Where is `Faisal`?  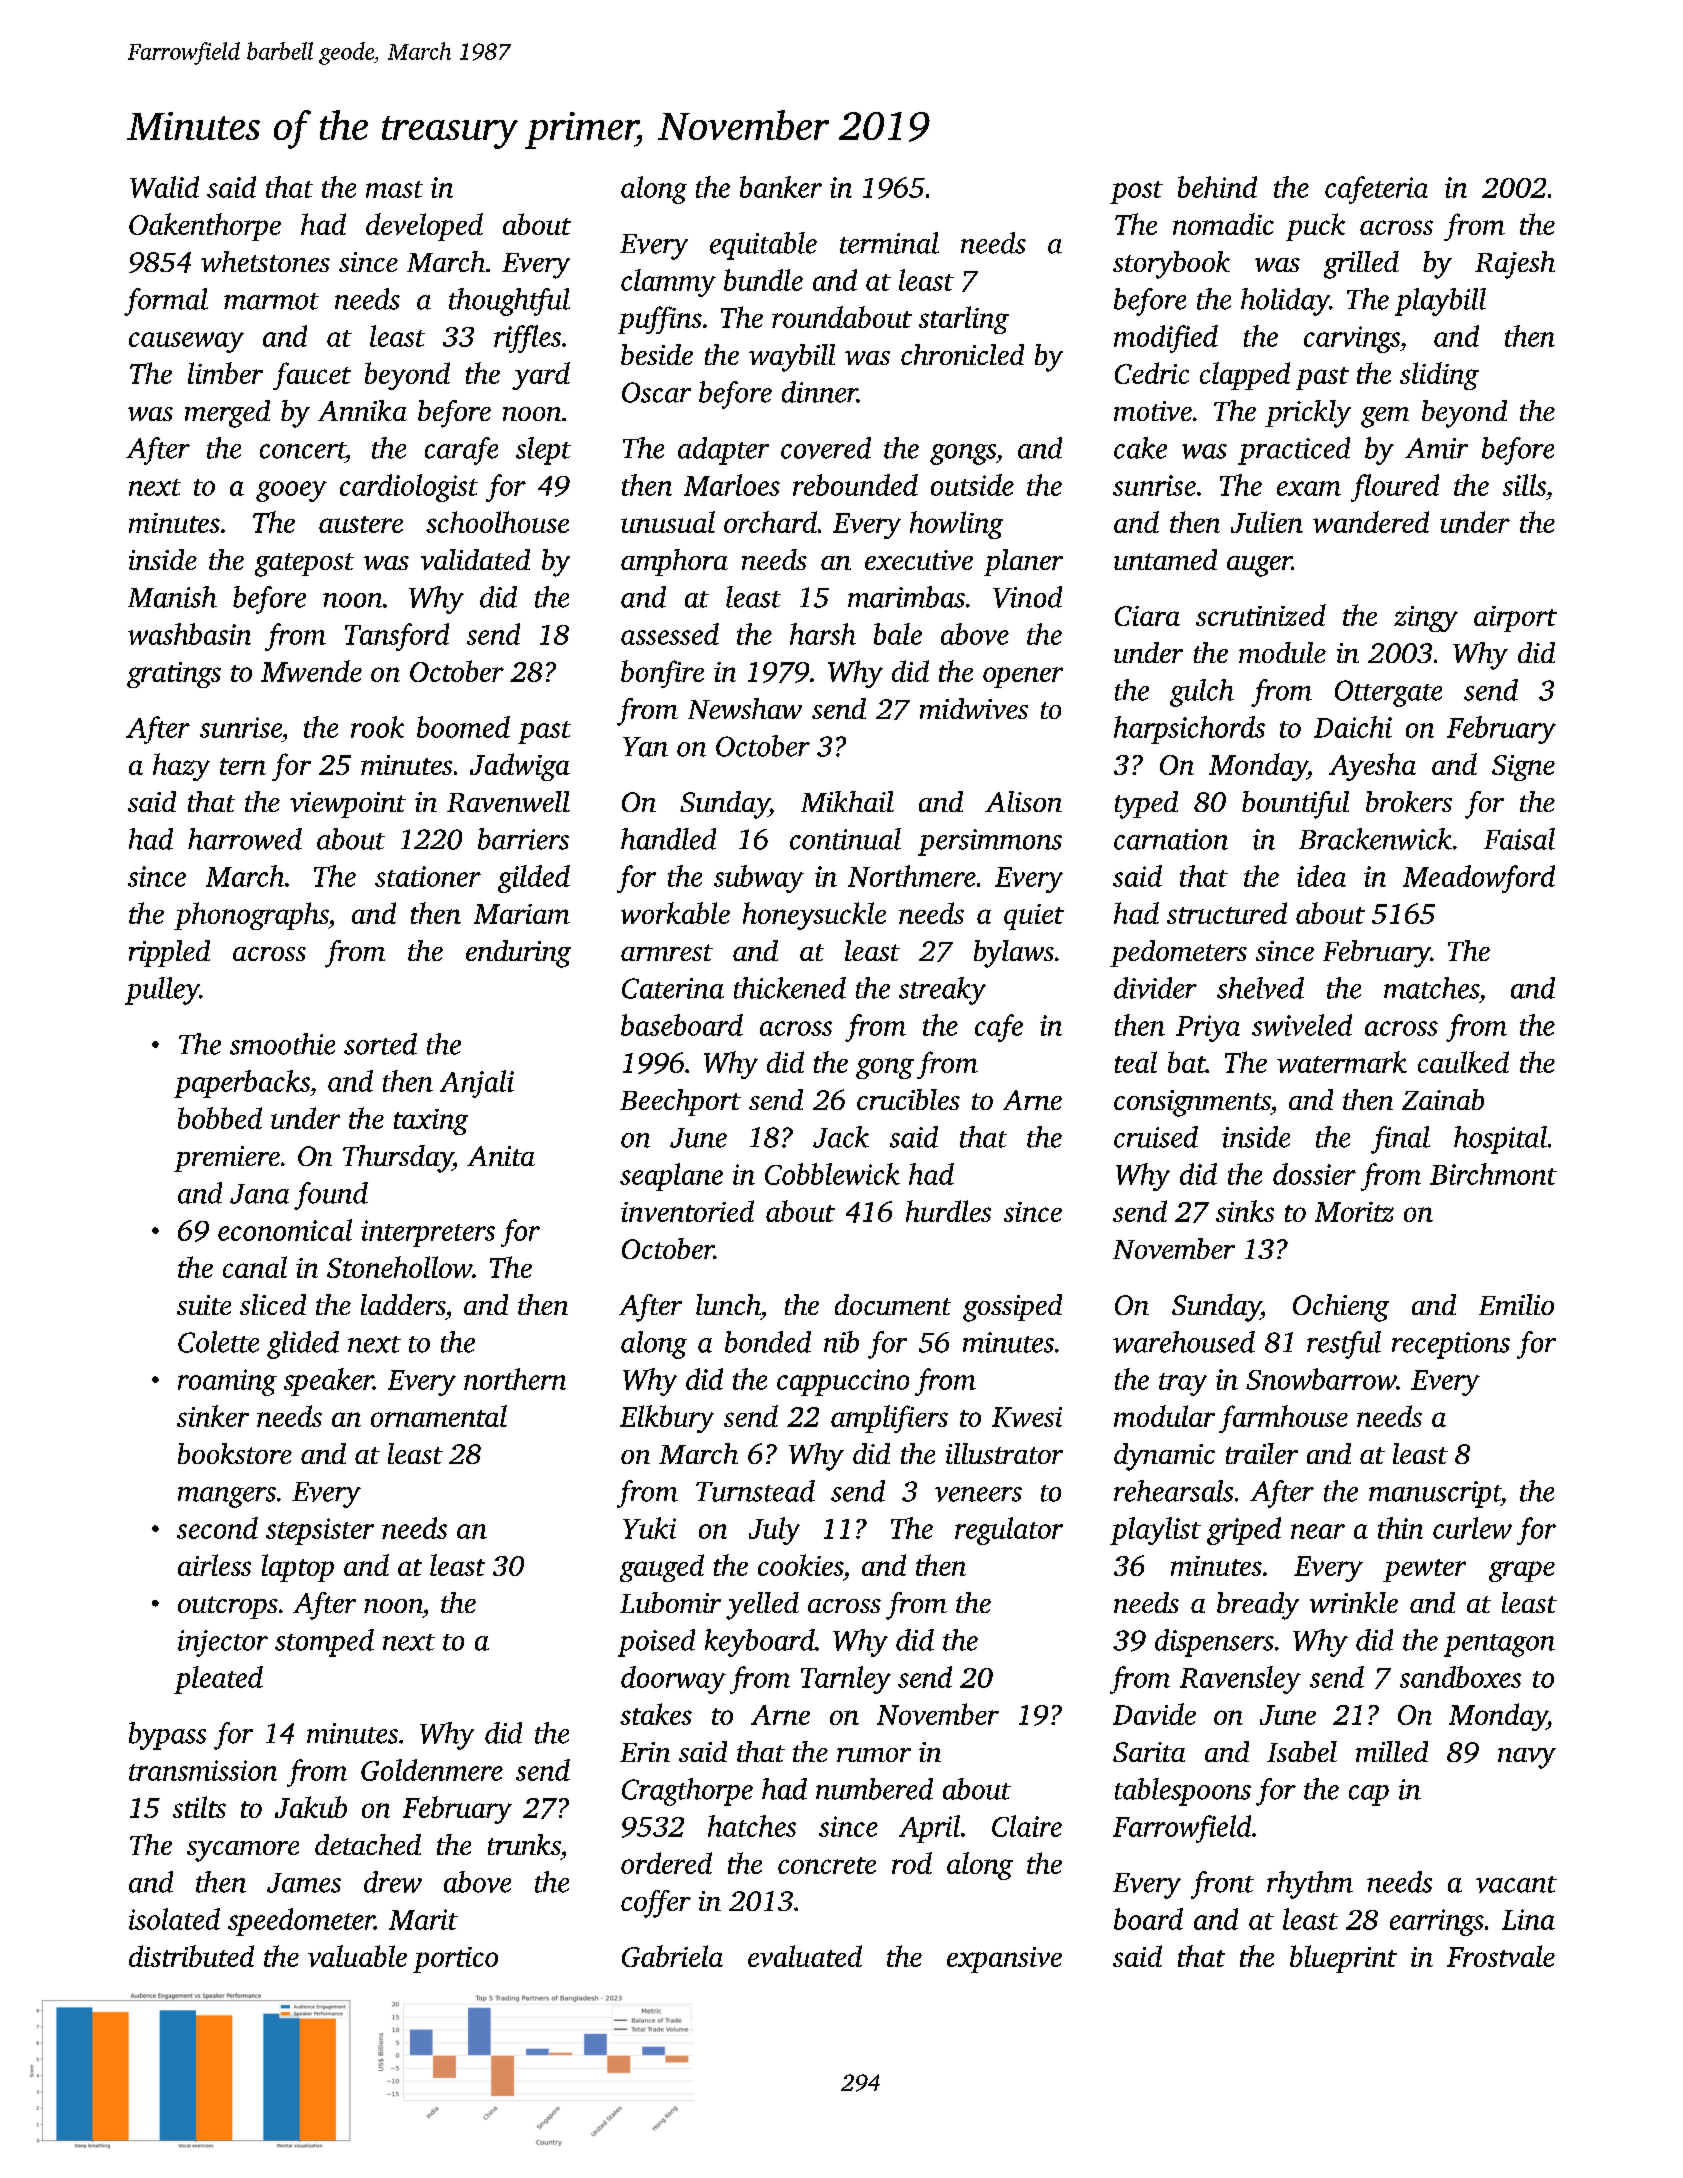 Faisal is located at coordinates (1519, 839).
